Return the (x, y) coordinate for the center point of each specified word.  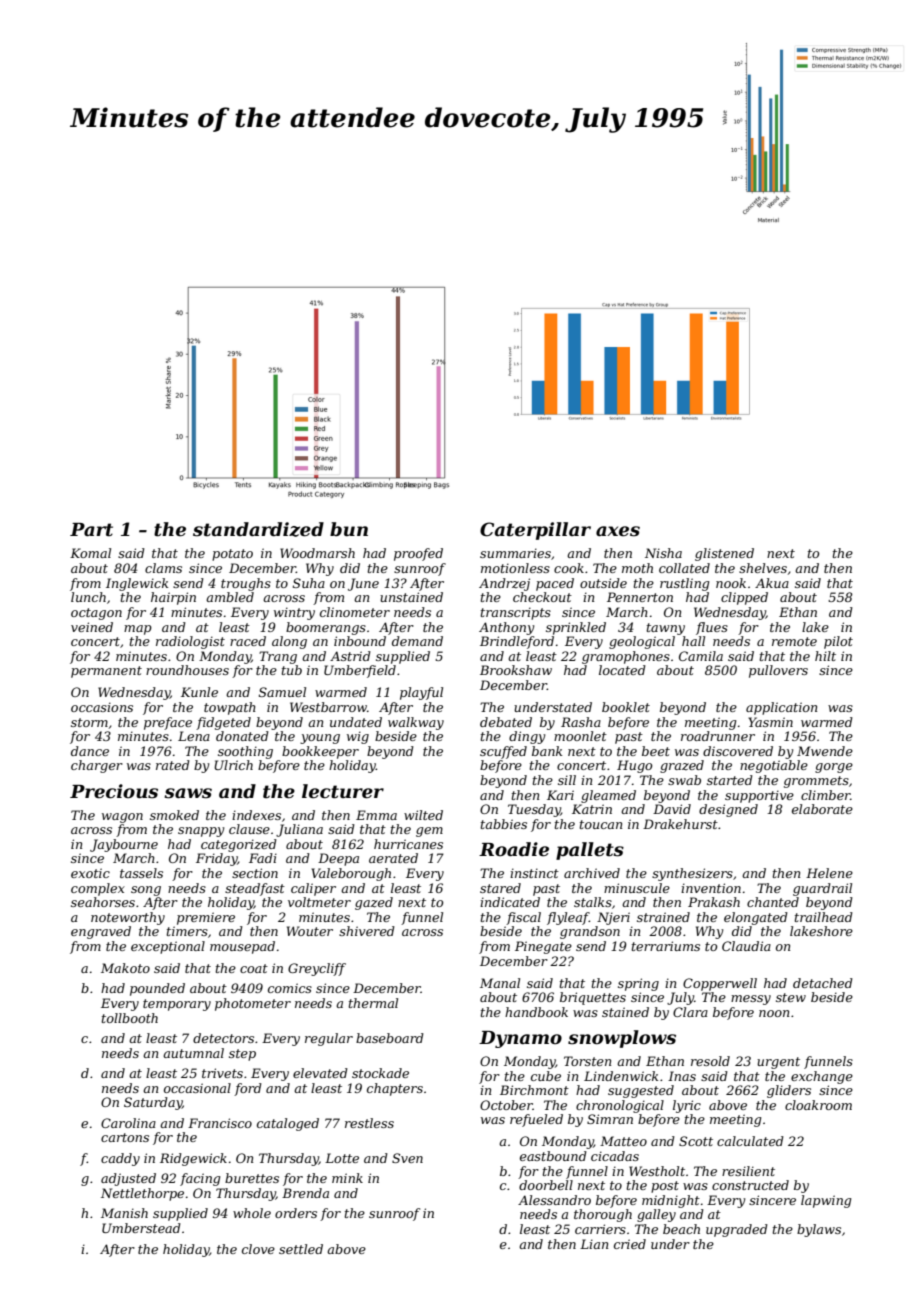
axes (618, 531)
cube (546, 1076)
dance (90, 751)
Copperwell (720, 984)
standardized (258, 529)
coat (254, 968)
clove (258, 1249)
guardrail (822, 889)
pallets (590, 851)
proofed (418, 554)
